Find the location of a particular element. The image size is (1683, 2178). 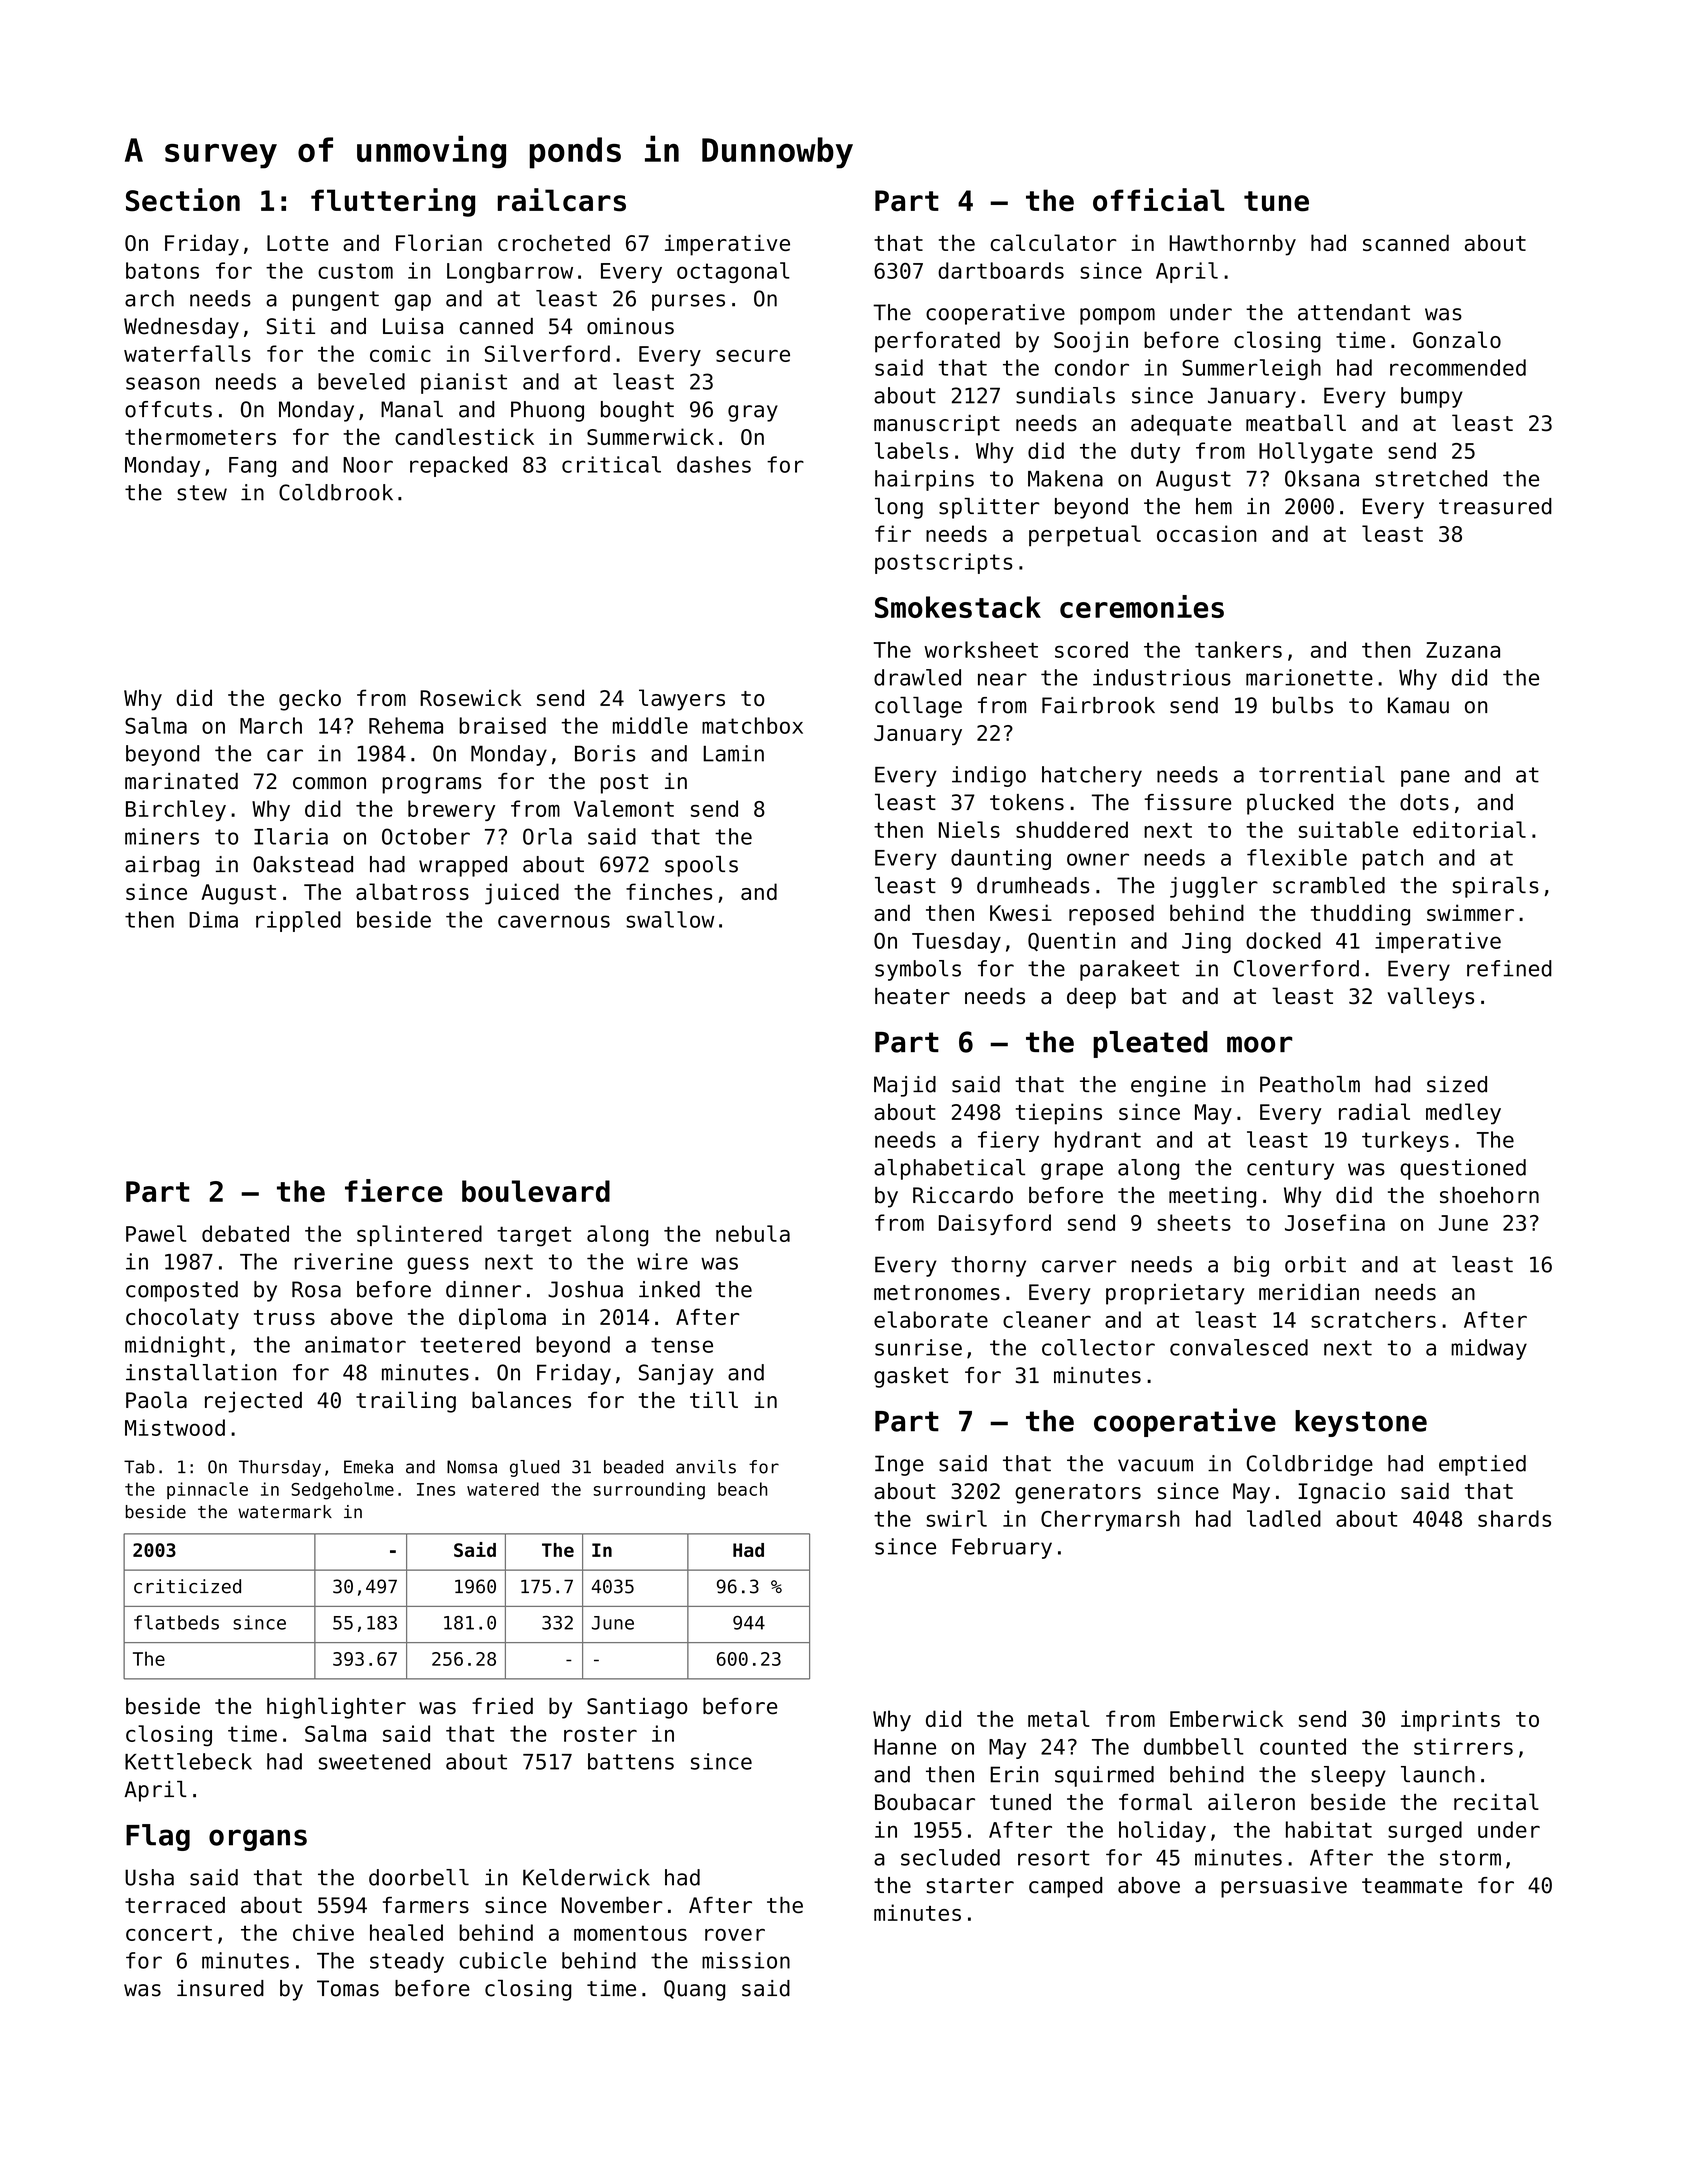

criticized is located at coordinates (187, 1586).
